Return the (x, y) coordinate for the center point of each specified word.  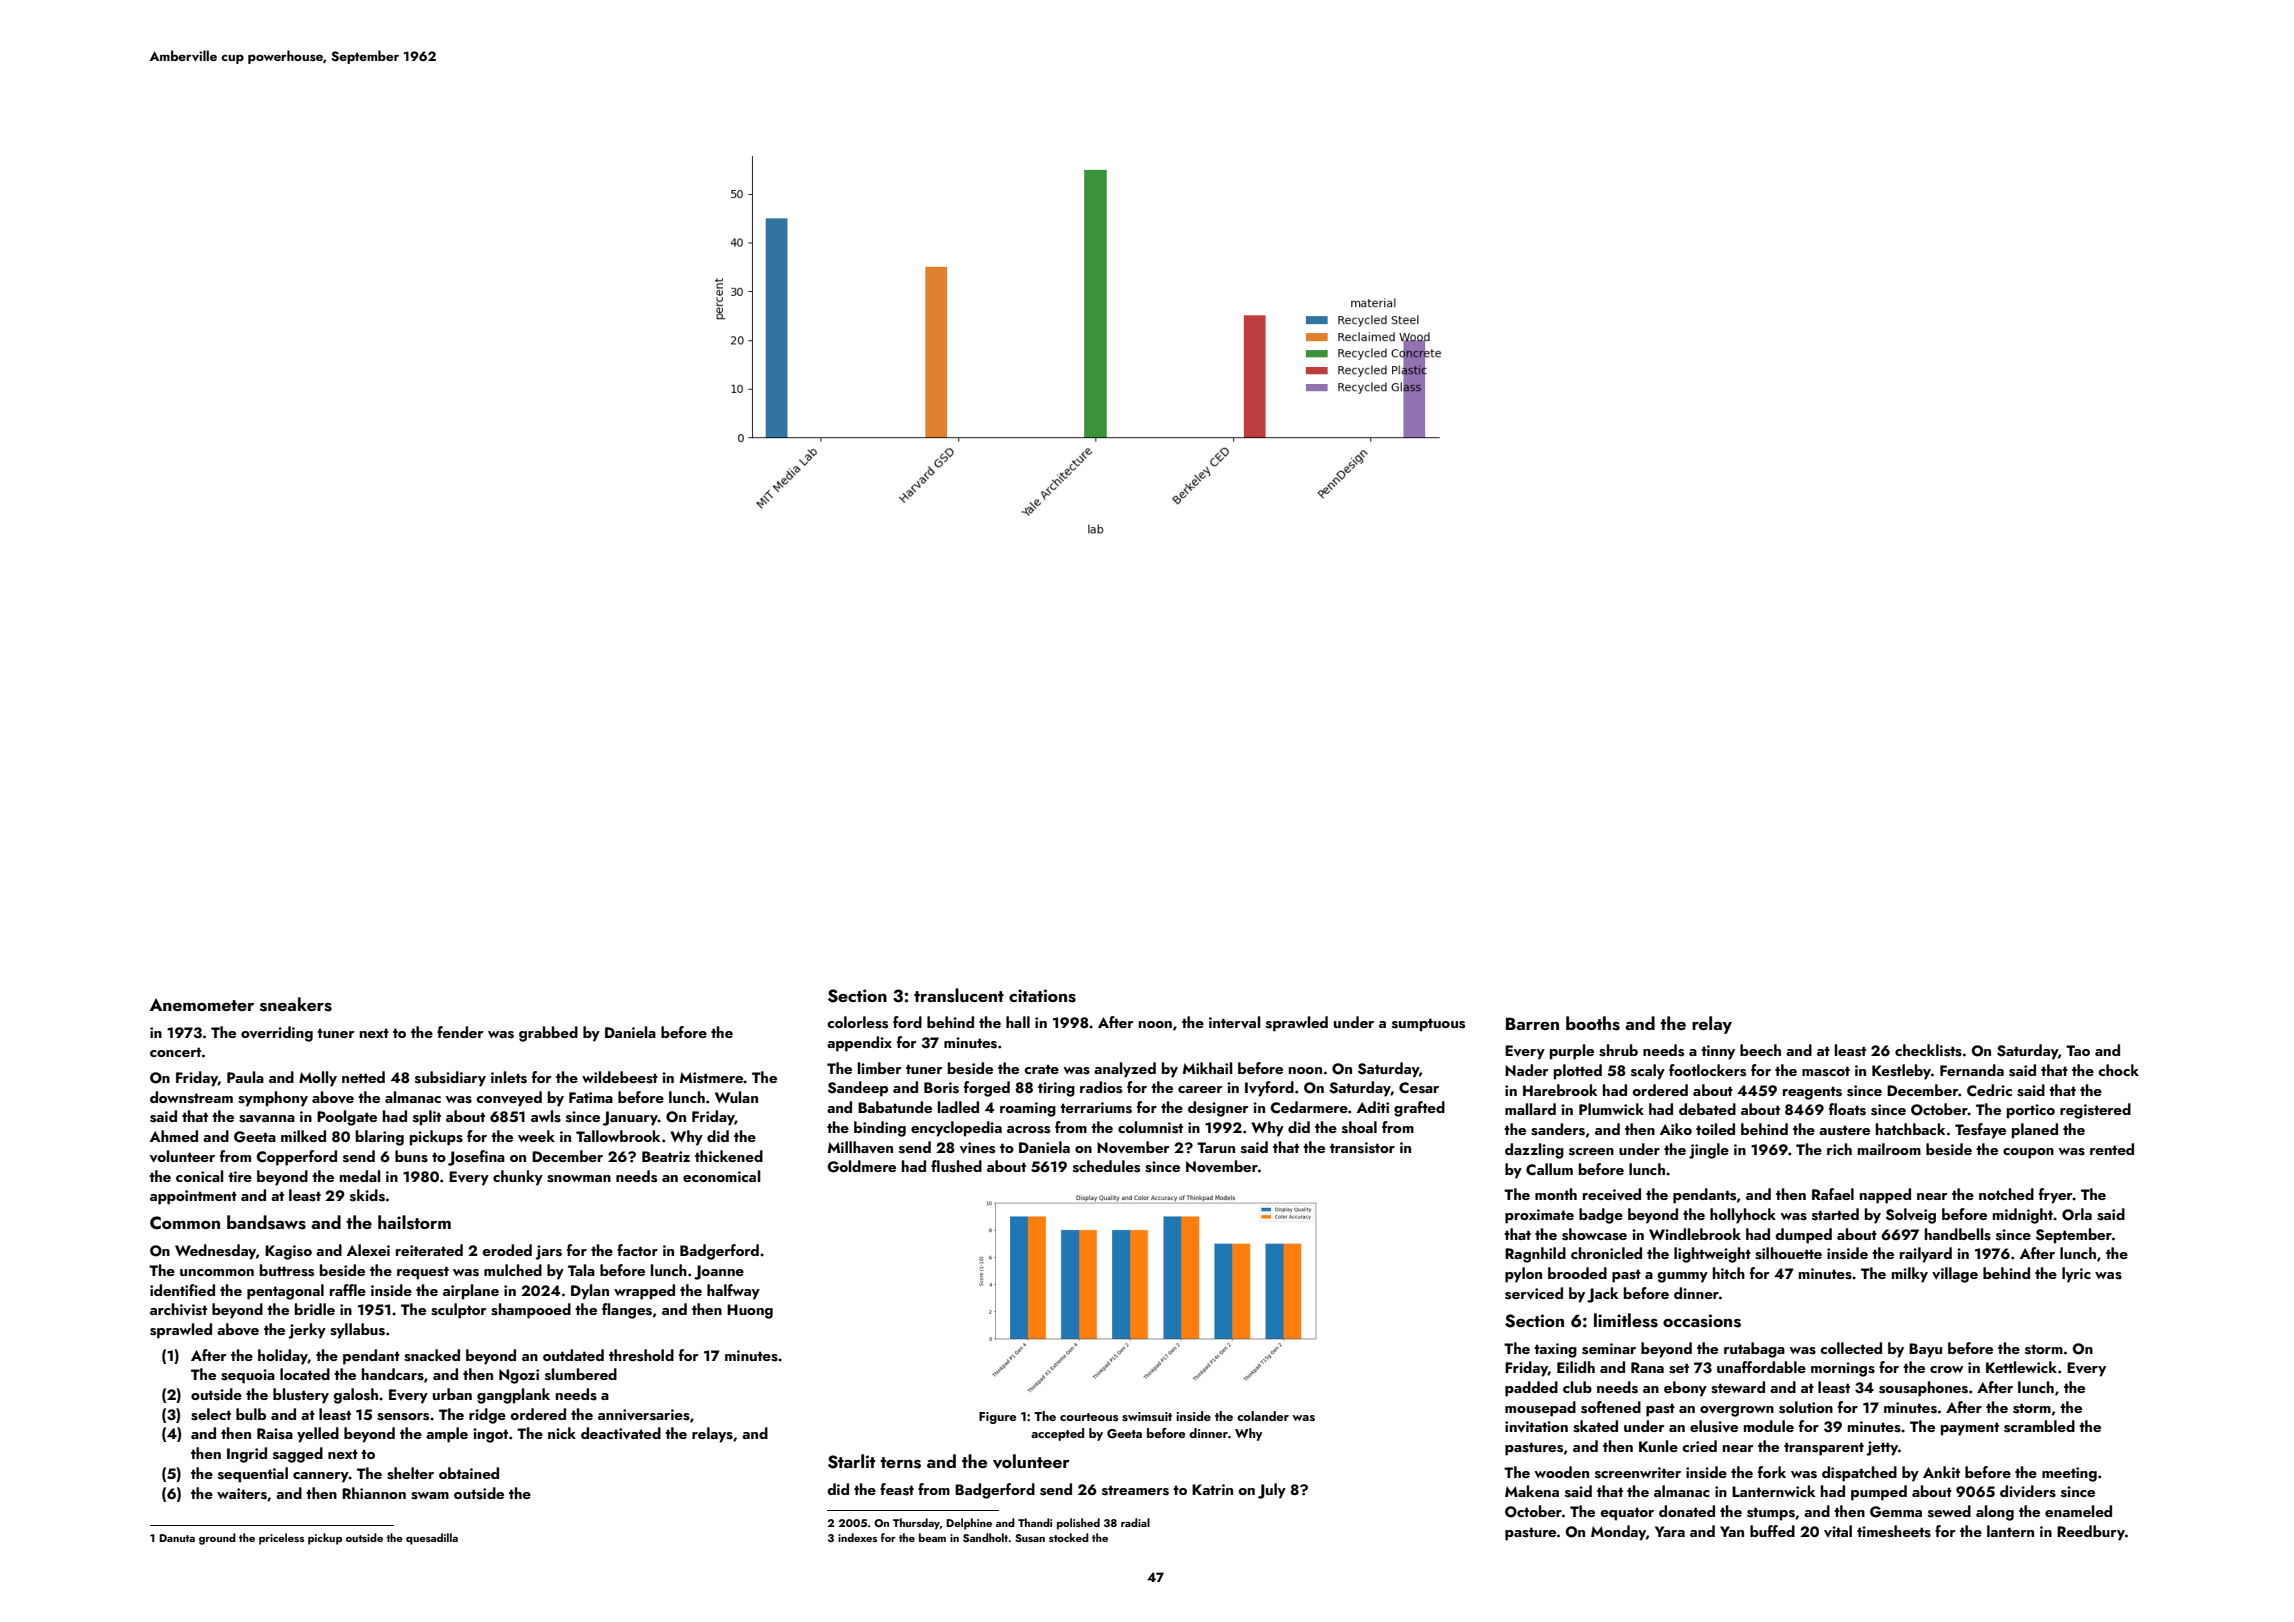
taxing (1555, 1350)
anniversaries (644, 1415)
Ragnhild (1535, 1255)
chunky (518, 1178)
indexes (857, 1537)
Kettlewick (2021, 1367)
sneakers (296, 1004)
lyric (2076, 1275)
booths (1593, 1023)
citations (1042, 996)
